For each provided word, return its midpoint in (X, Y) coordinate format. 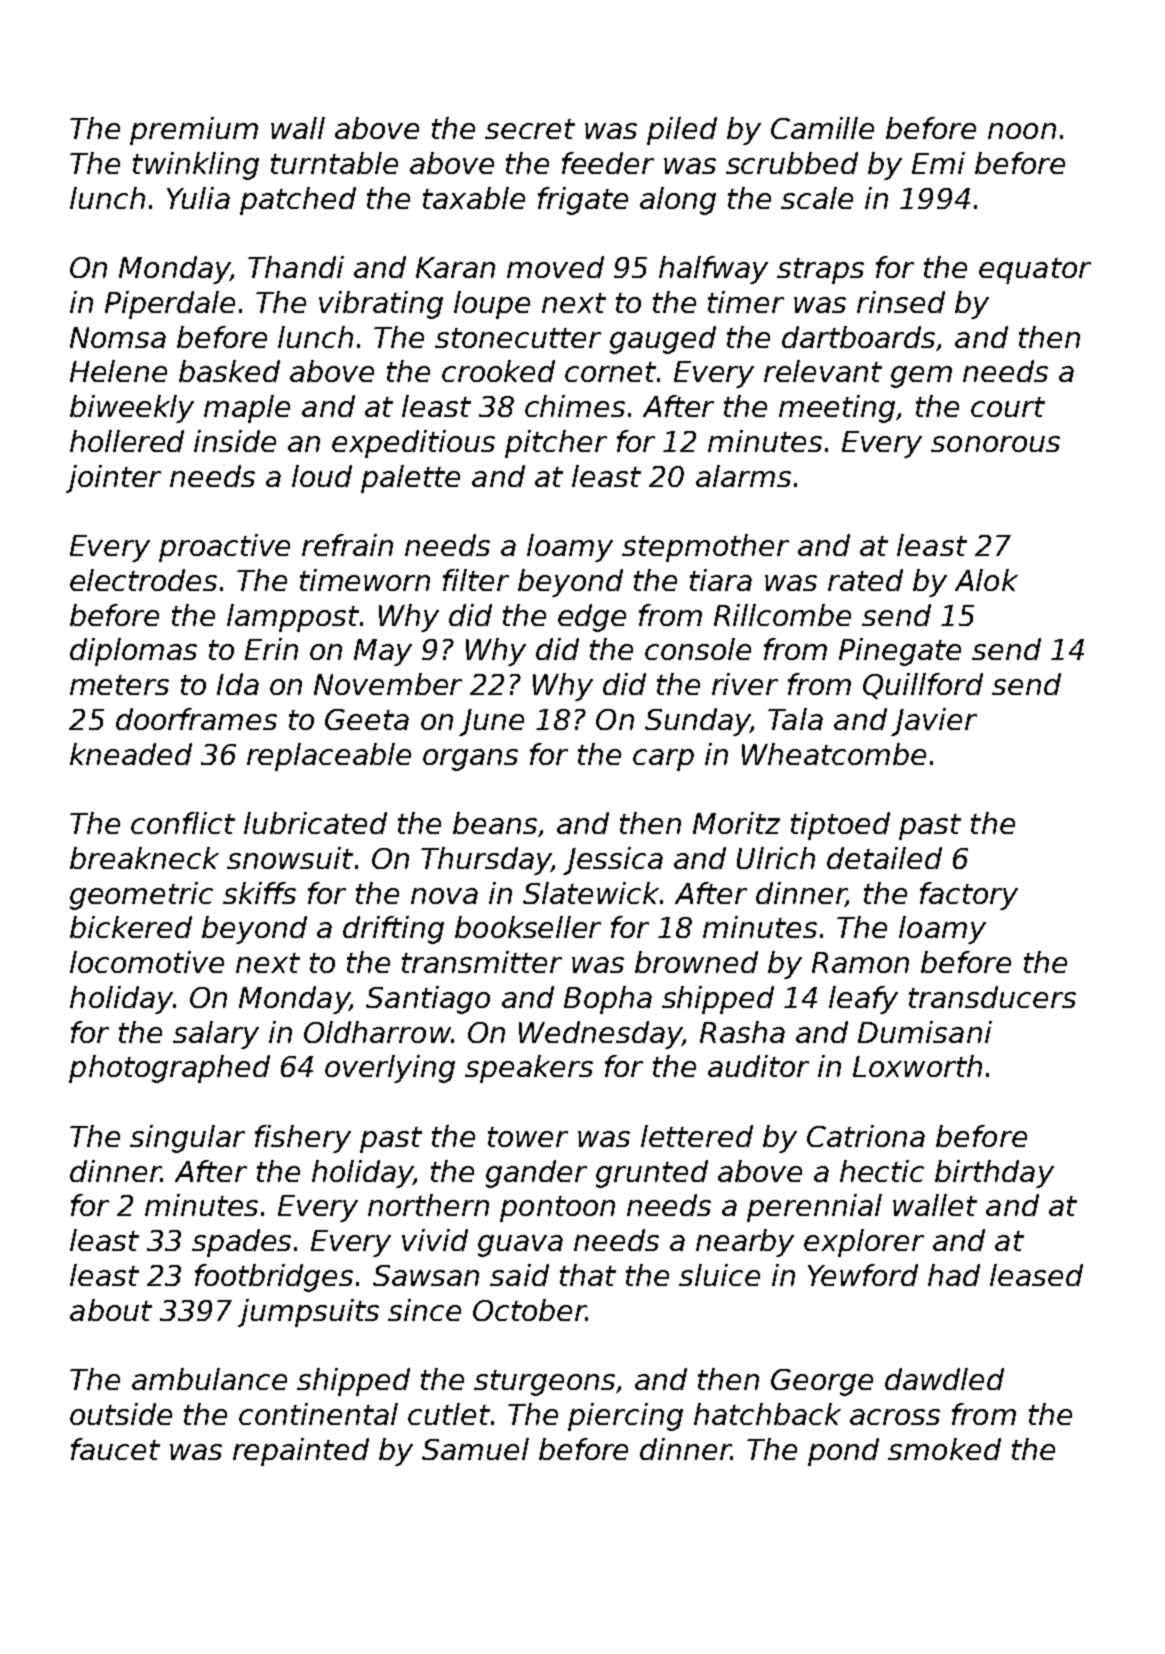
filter (476, 580)
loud (322, 476)
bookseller (528, 927)
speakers (529, 1069)
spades (241, 1243)
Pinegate (900, 652)
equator (1035, 271)
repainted (301, 1452)
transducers (992, 997)
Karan (455, 267)
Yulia (198, 198)
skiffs (259, 893)
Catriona (866, 1136)
